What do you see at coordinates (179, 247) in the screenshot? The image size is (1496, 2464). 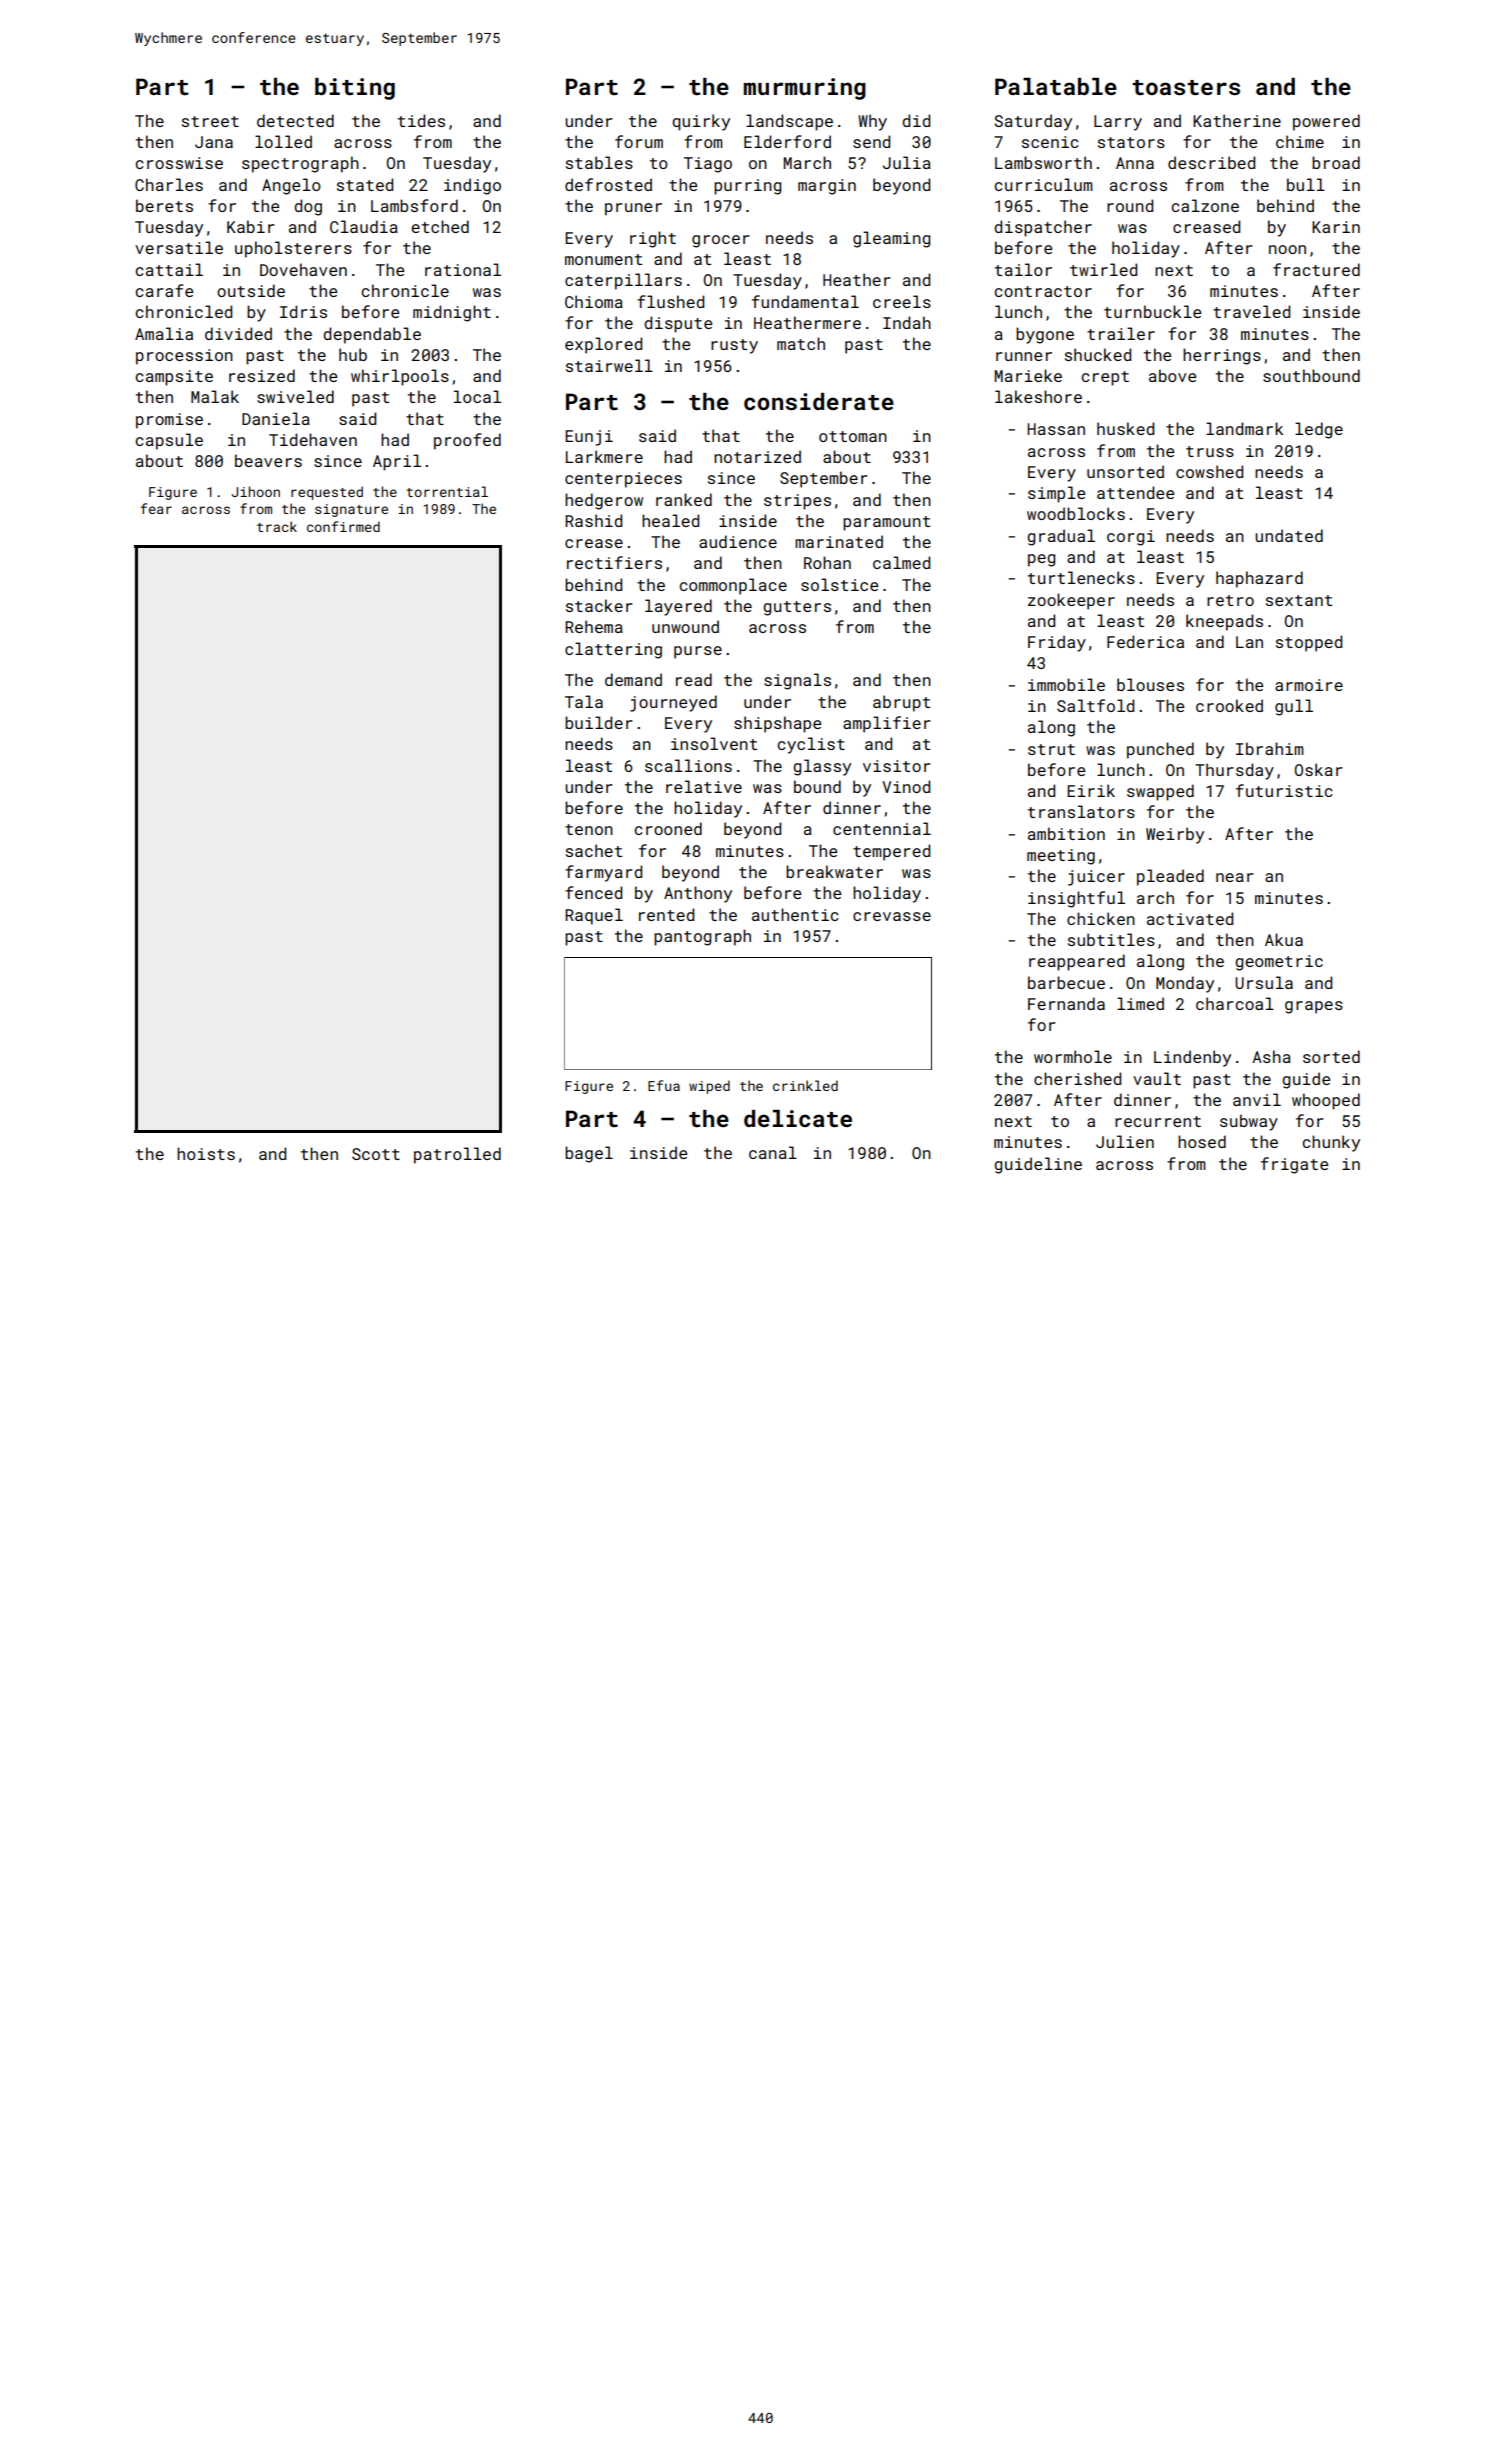 I see `versatile` at bounding box center [179, 247].
